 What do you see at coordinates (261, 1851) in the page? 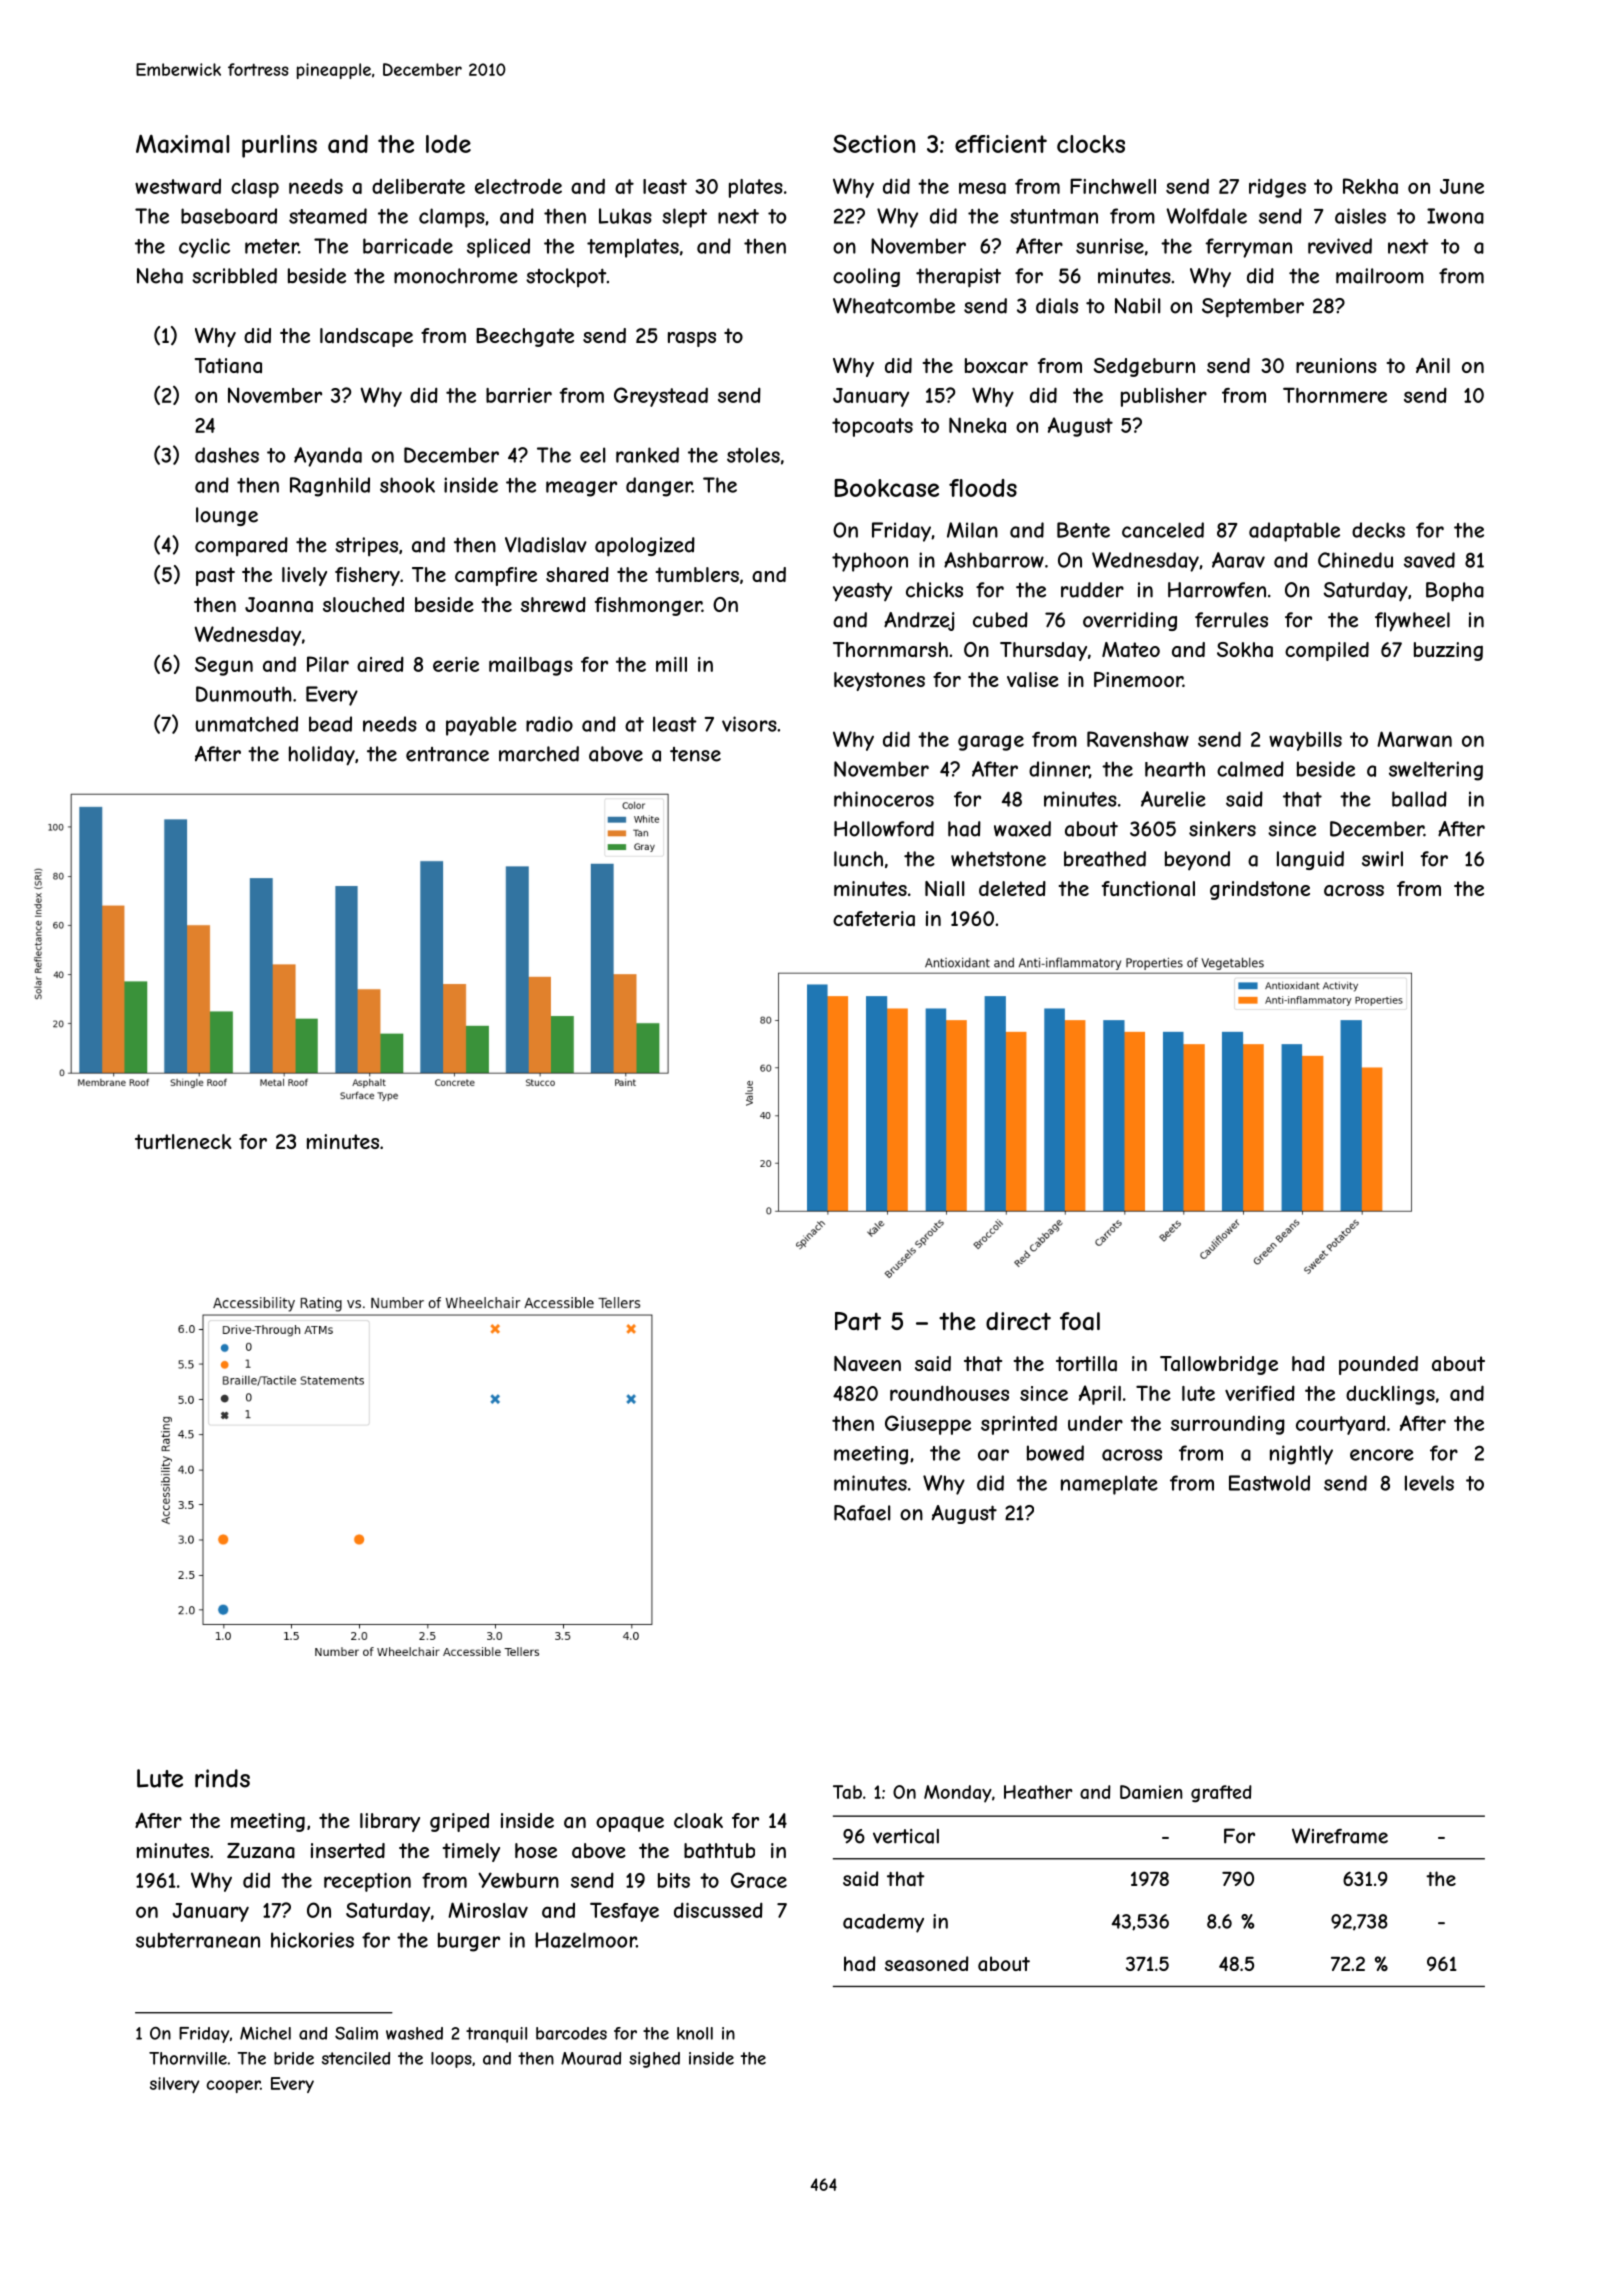
I see `Zuzana` at bounding box center [261, 1851].
